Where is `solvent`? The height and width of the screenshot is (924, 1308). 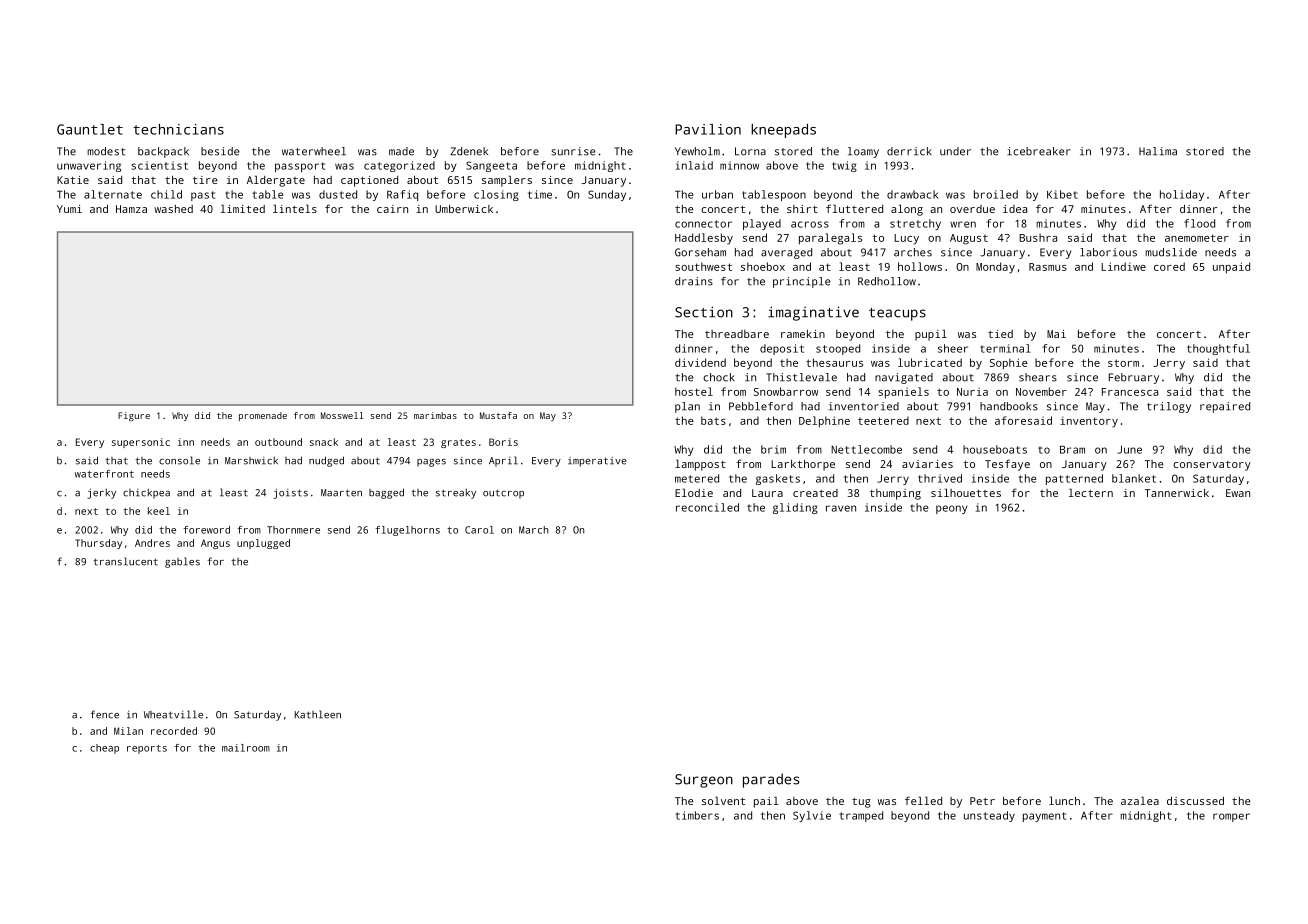
solvent is located at coordinates (723, 800).
